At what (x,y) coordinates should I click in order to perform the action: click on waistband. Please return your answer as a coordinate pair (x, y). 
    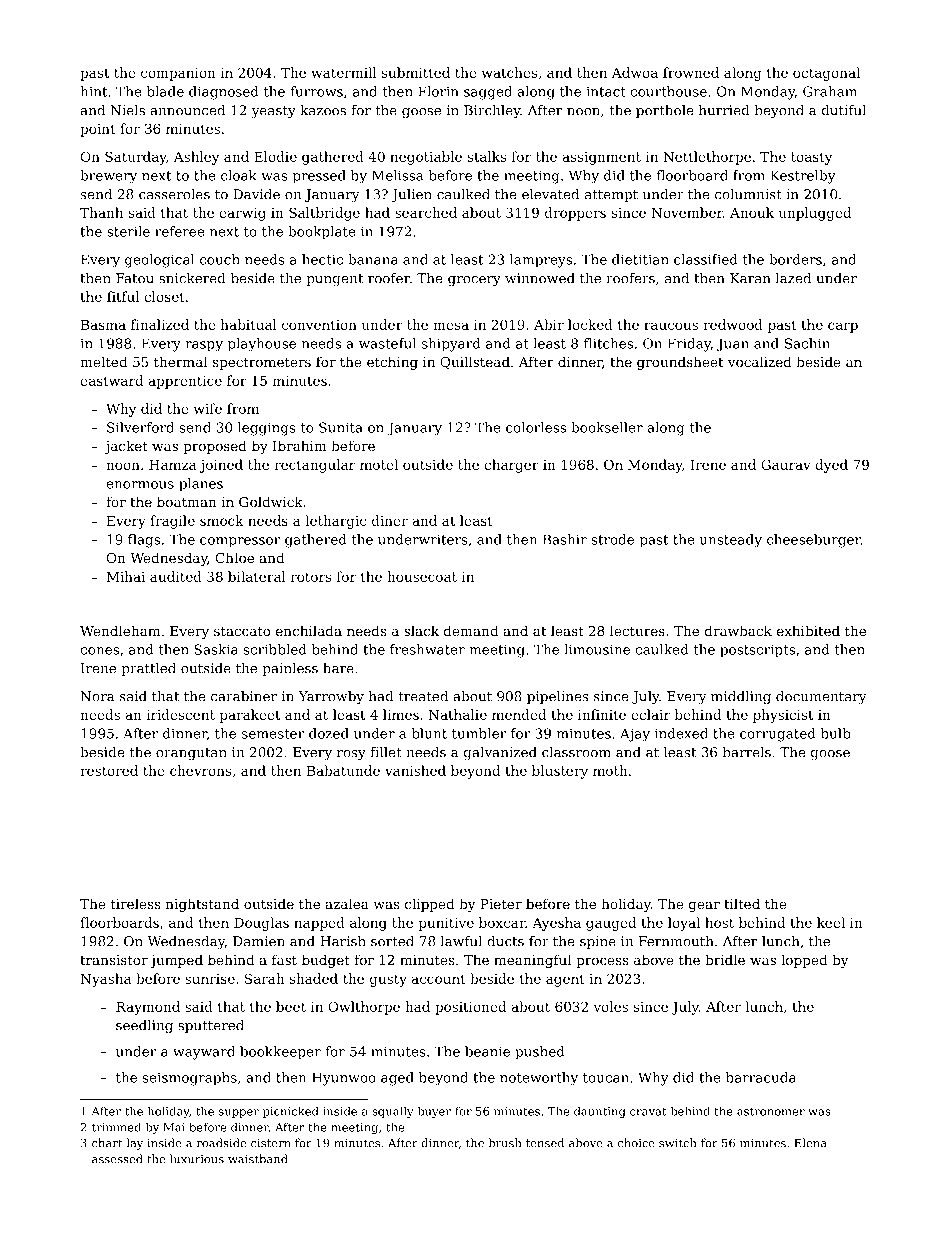
    Looking at the image, I should click on (258, 1159).
